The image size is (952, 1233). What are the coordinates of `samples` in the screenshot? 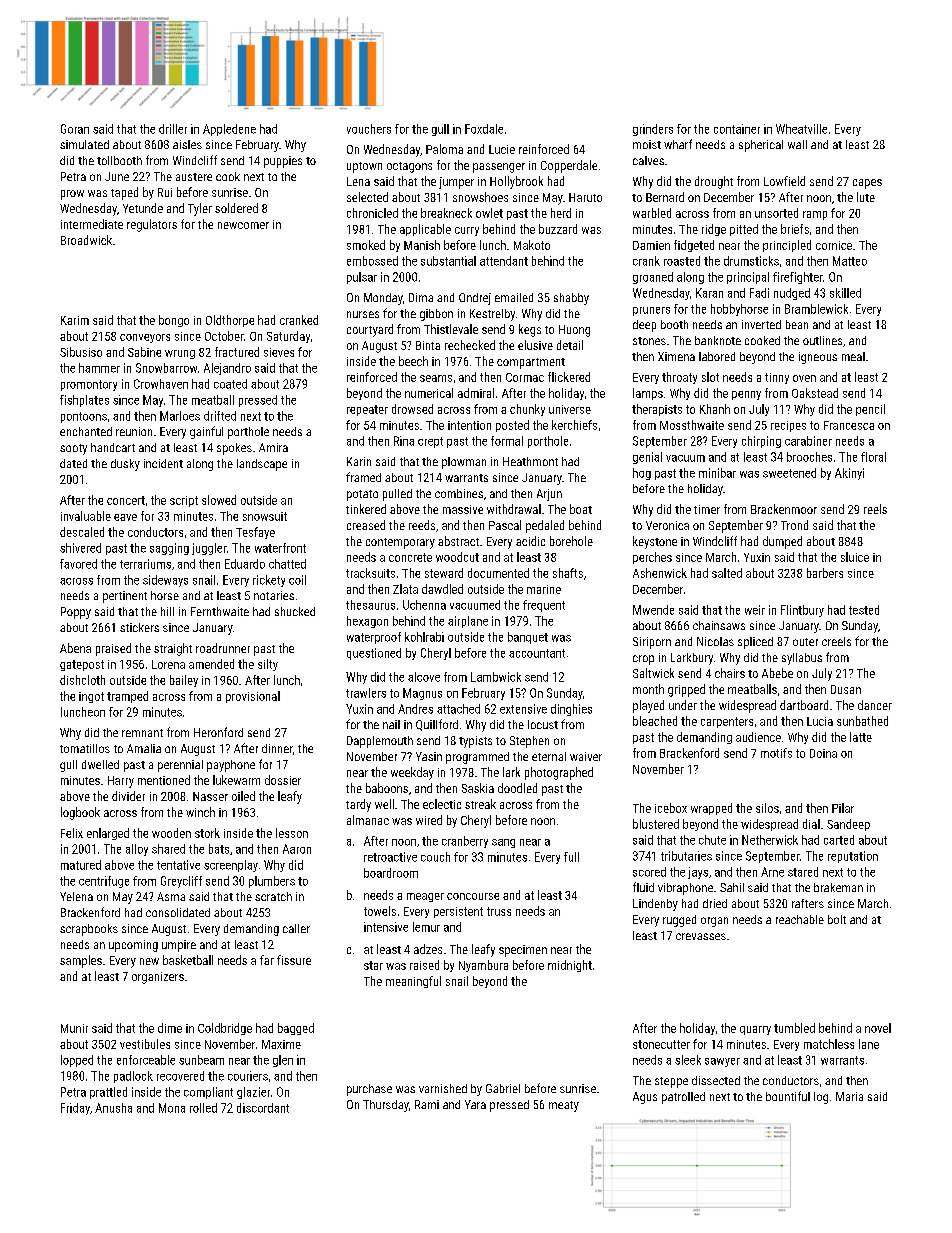 It's located at (81, 961).
